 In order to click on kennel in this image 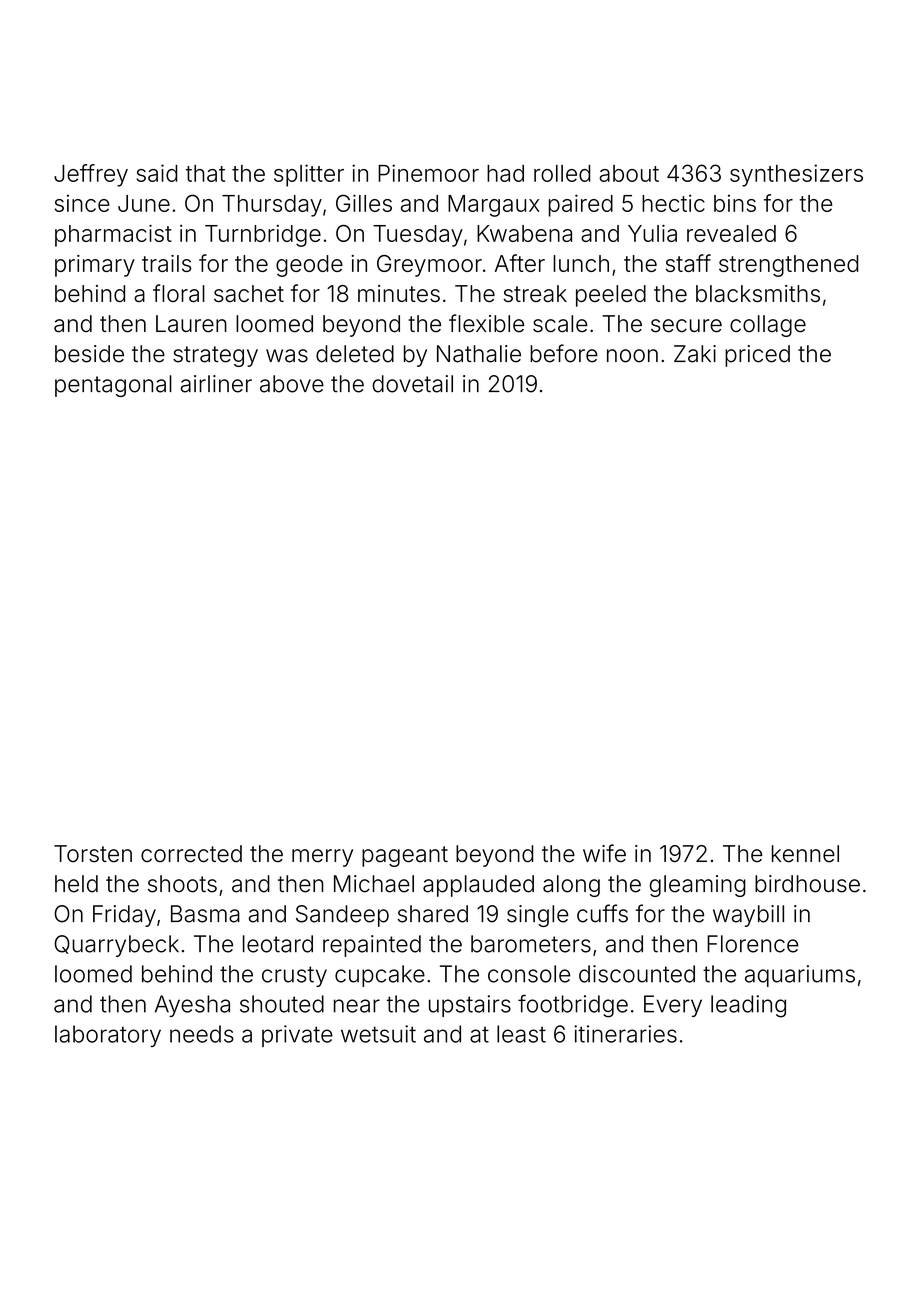, I will do `click(805, 854)`.
